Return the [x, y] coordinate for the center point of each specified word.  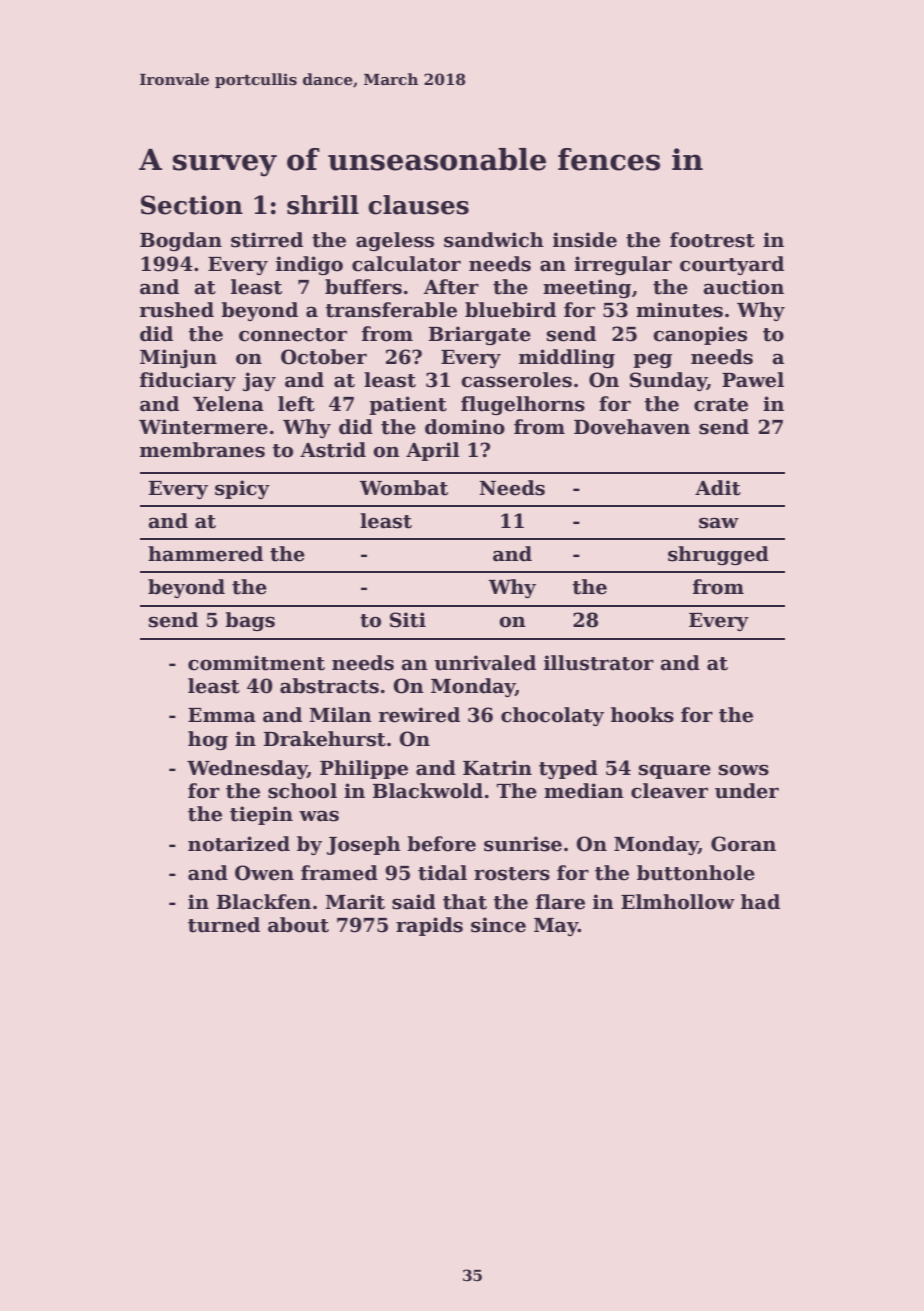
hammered [205, 554]
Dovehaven [632, 427]
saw [719, 523]
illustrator [599, 663]
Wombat [403, 488]
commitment [256, 663]
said [414, 902]
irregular [623, 265]
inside [585, 240]
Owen [264, 873]
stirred [267, 240]
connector [293, 335]
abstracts [329, 686]
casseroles [516, 380]
